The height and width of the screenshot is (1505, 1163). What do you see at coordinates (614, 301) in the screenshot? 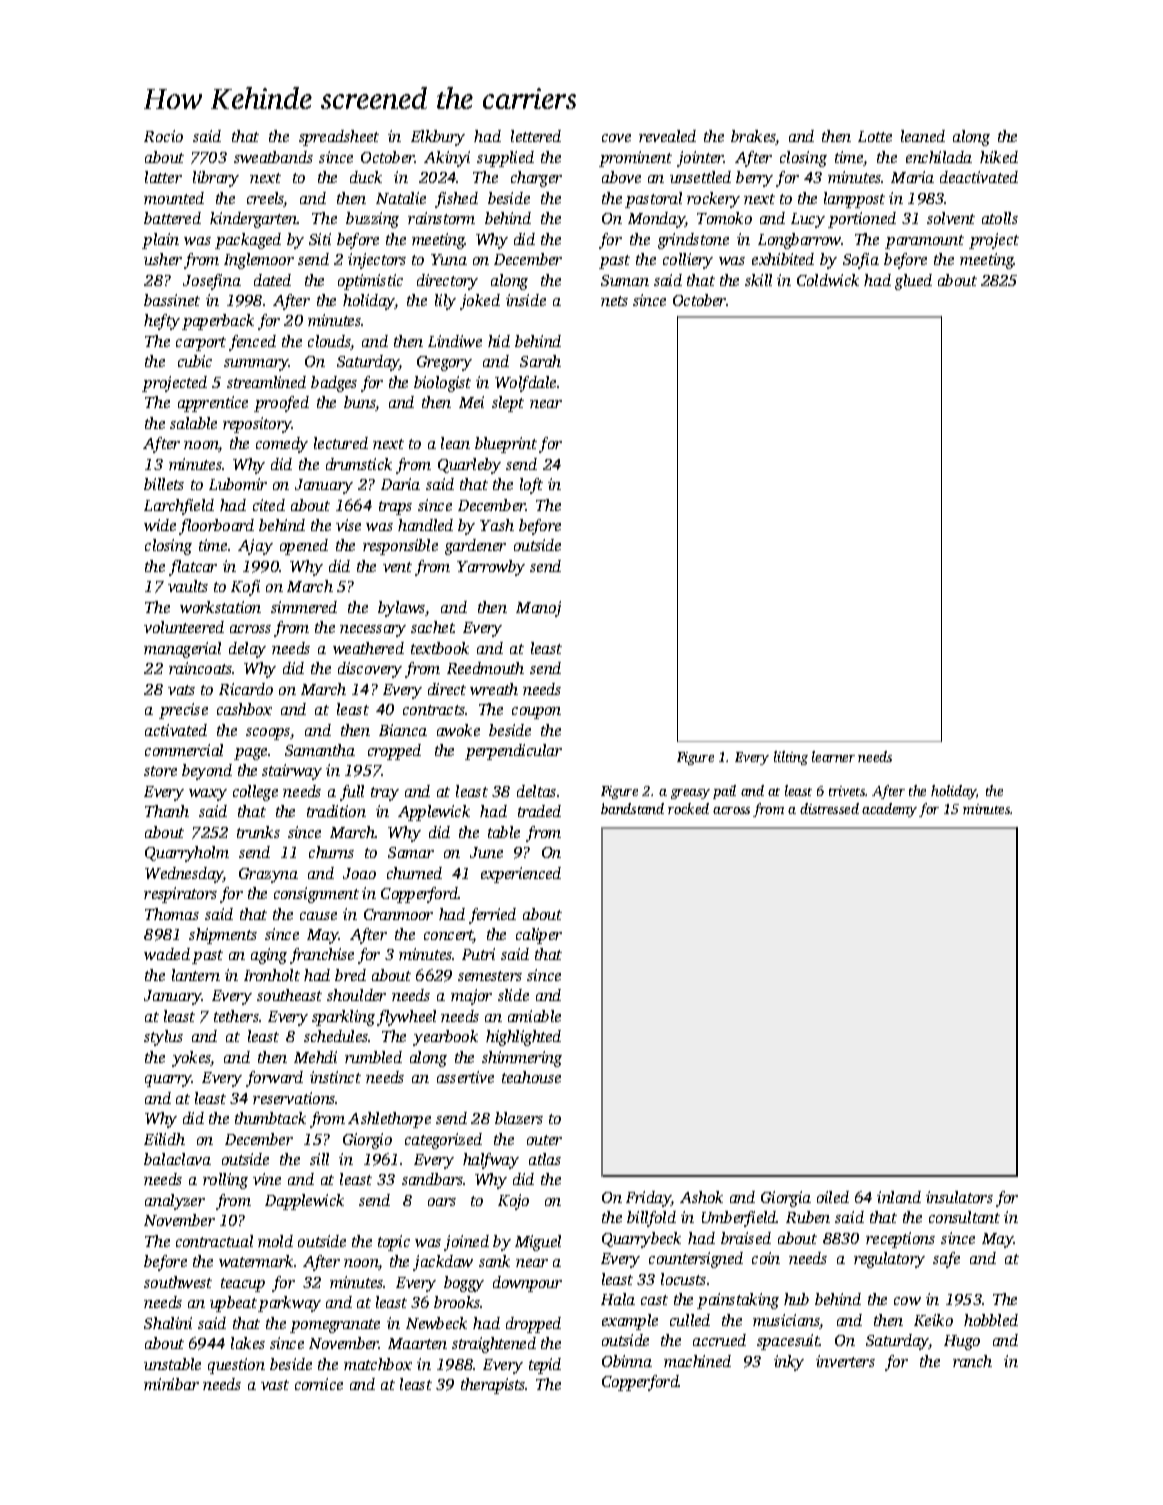
I see `nets` at bounding box center [614, 301].
